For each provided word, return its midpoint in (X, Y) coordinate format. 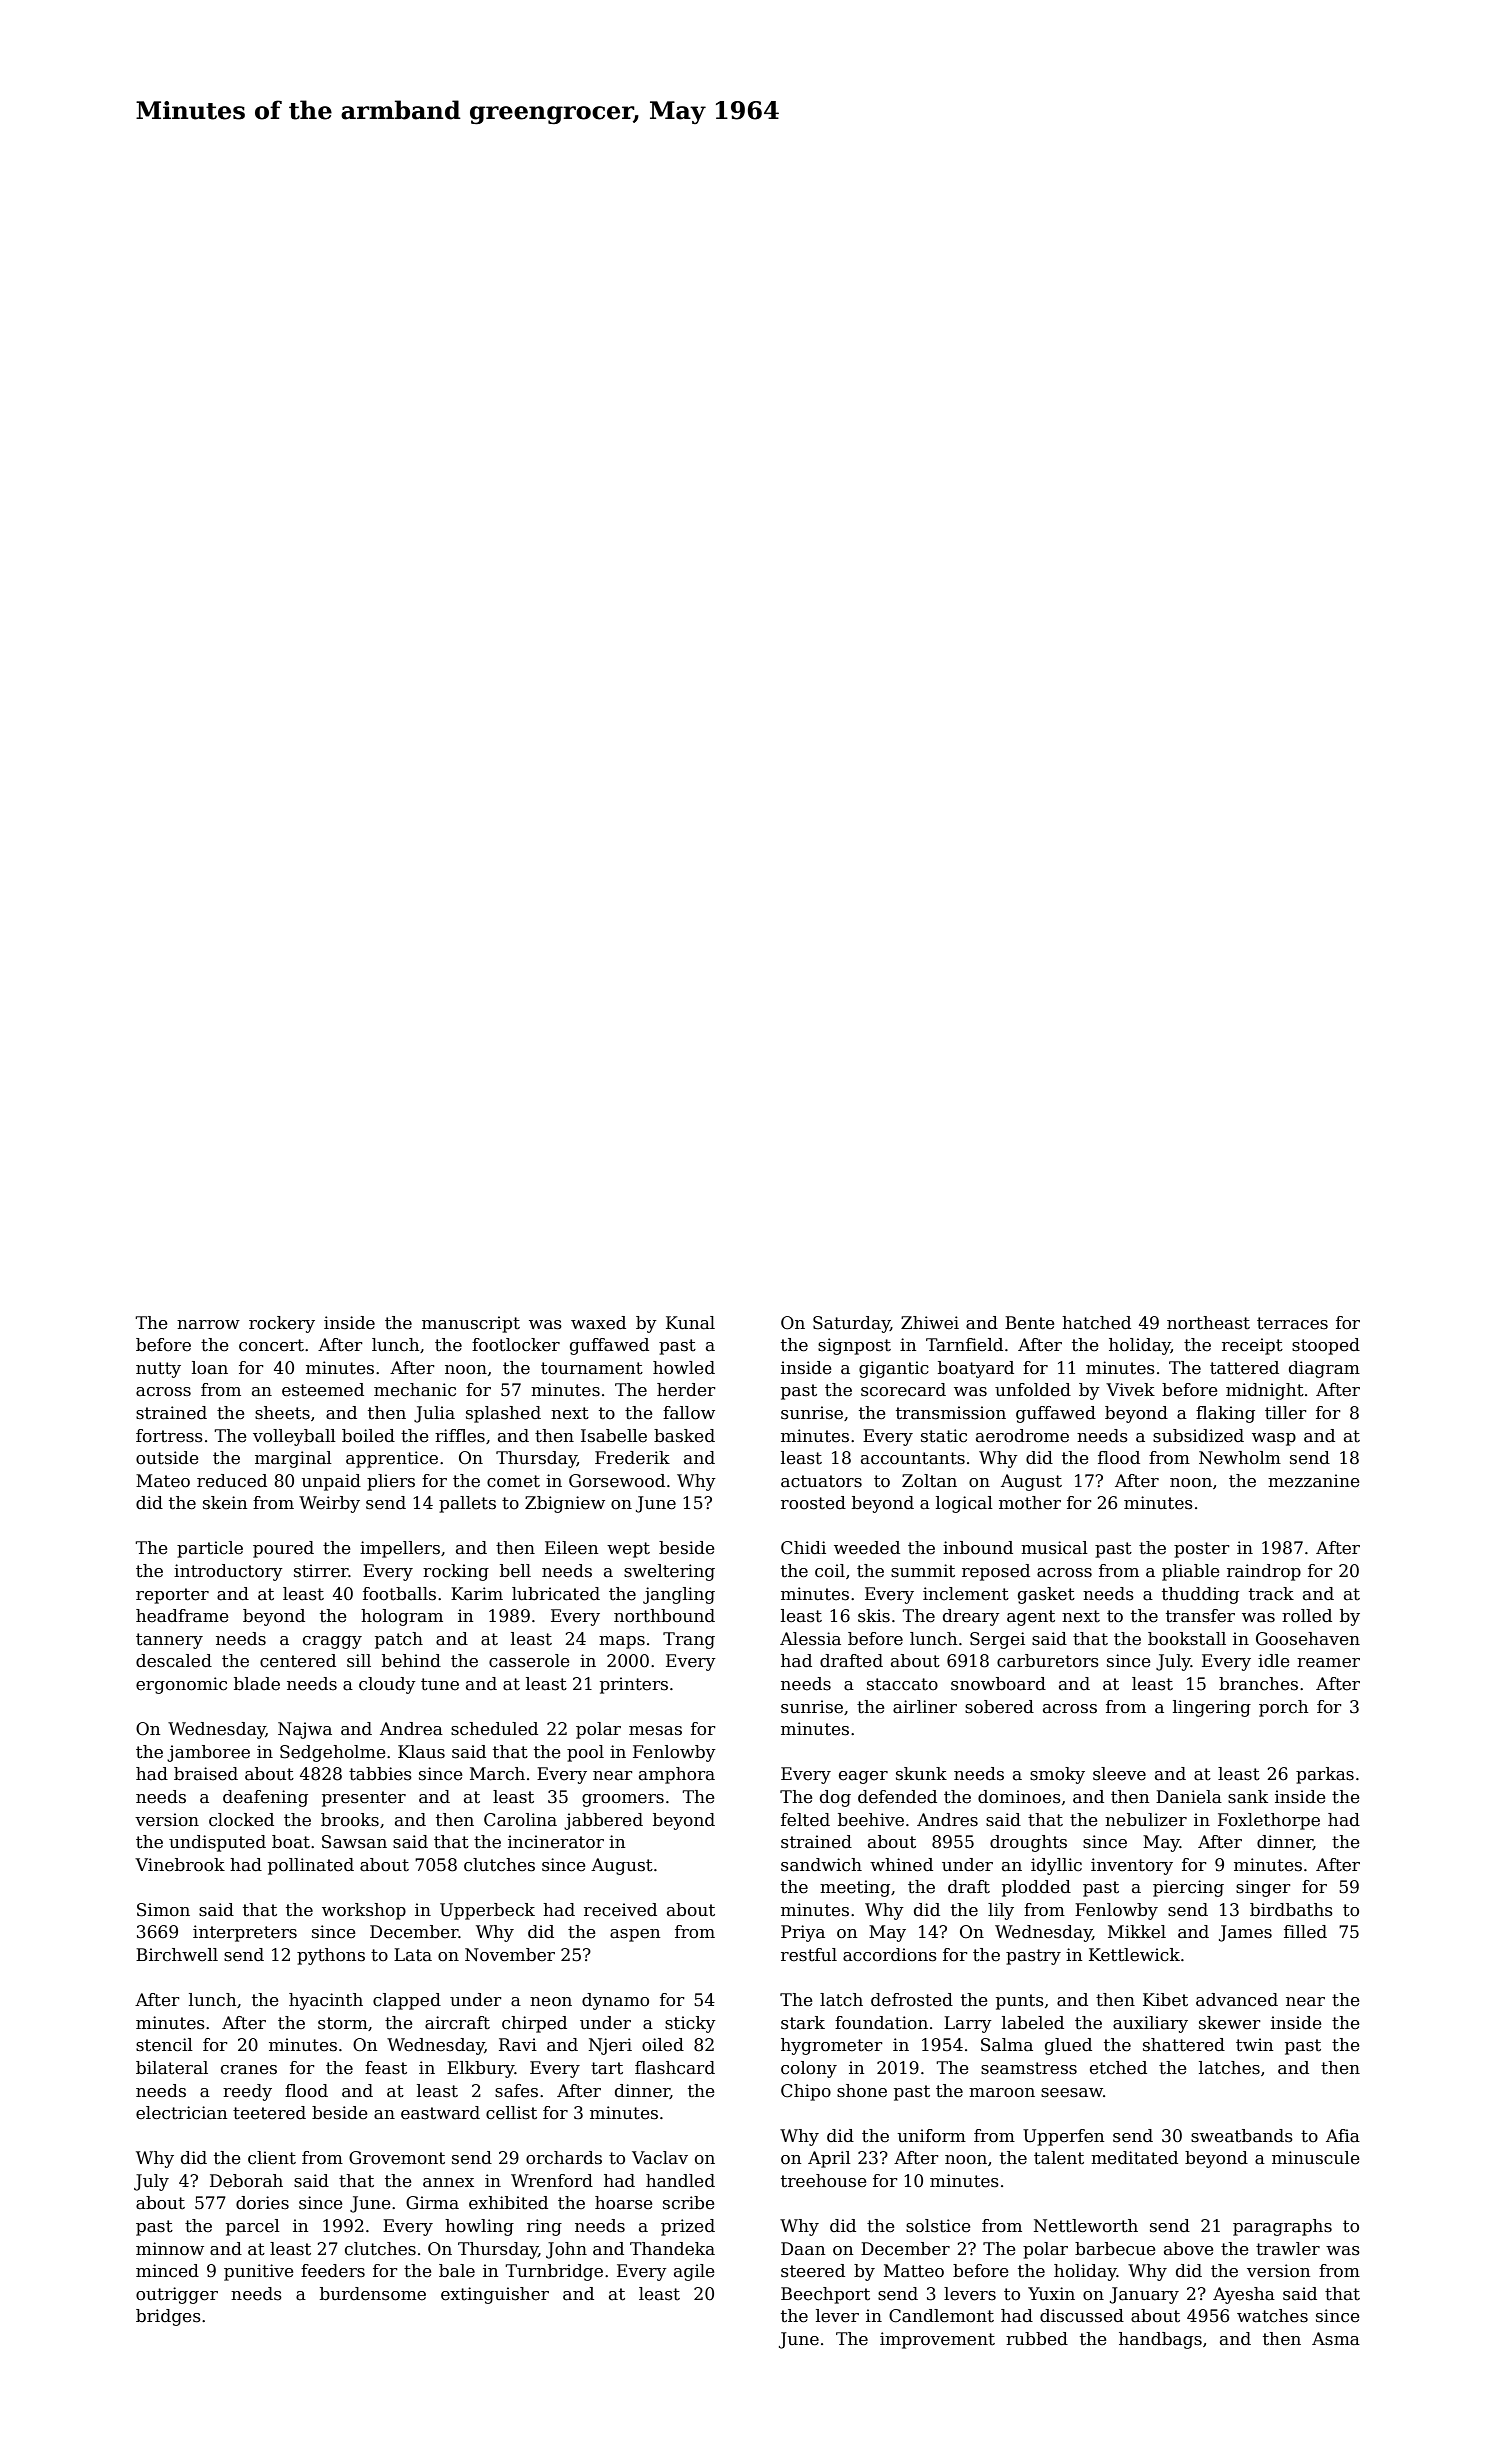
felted (805, 1820)
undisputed (217, 1843)
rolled (1307, 1616)
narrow (208, 1325)
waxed (598, 1323)
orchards (564, 2158)
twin (1254, 2045)
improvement (937, 2340)
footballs (399, 1594)
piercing (1188, 1888)
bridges (168, 2317)
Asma (1336, 2339)
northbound (664, 1616)
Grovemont (397, 2158)
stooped (1326, 1346)
